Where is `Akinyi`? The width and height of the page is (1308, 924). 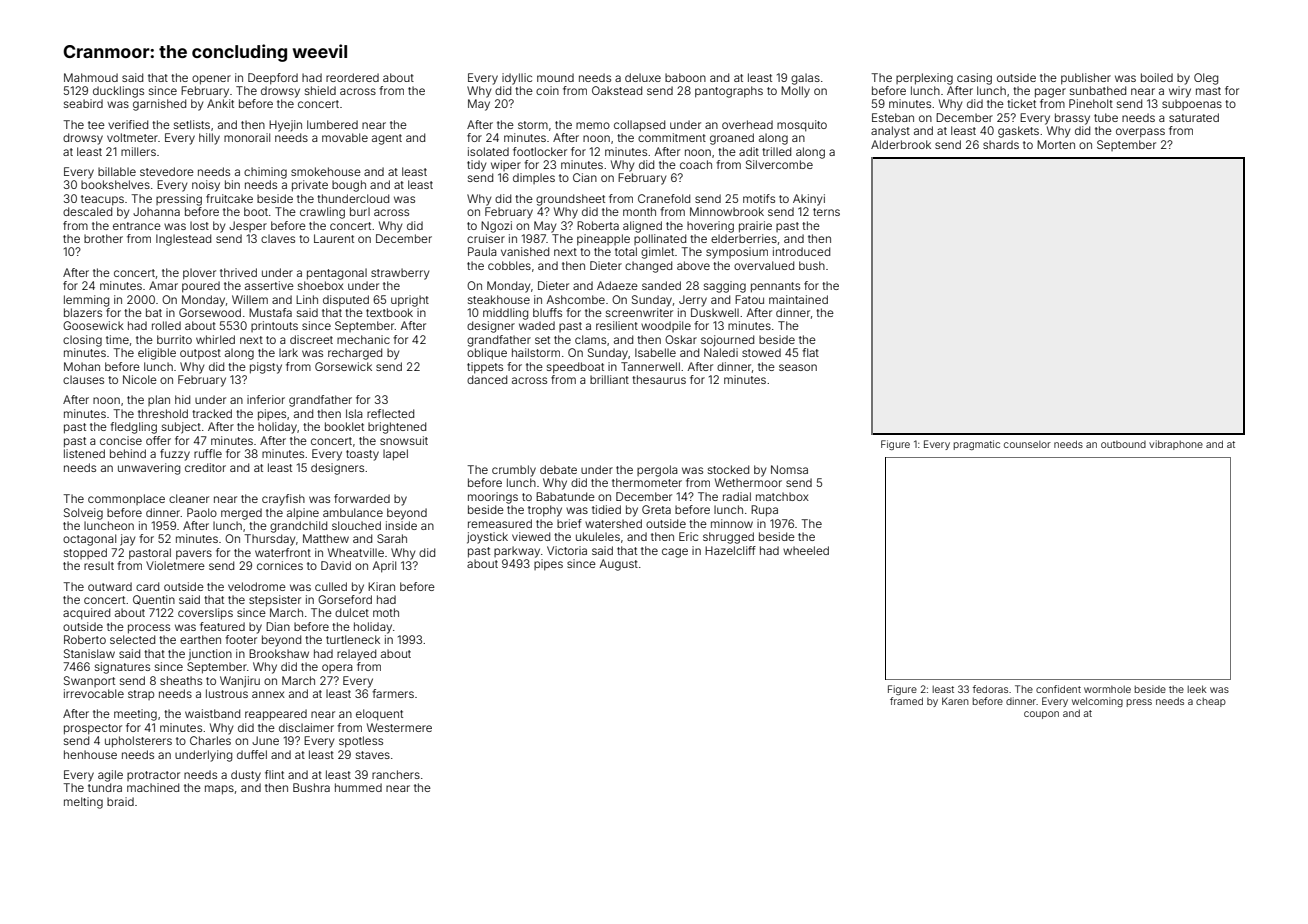
Akinyi is located at coordinates (809, 200).
